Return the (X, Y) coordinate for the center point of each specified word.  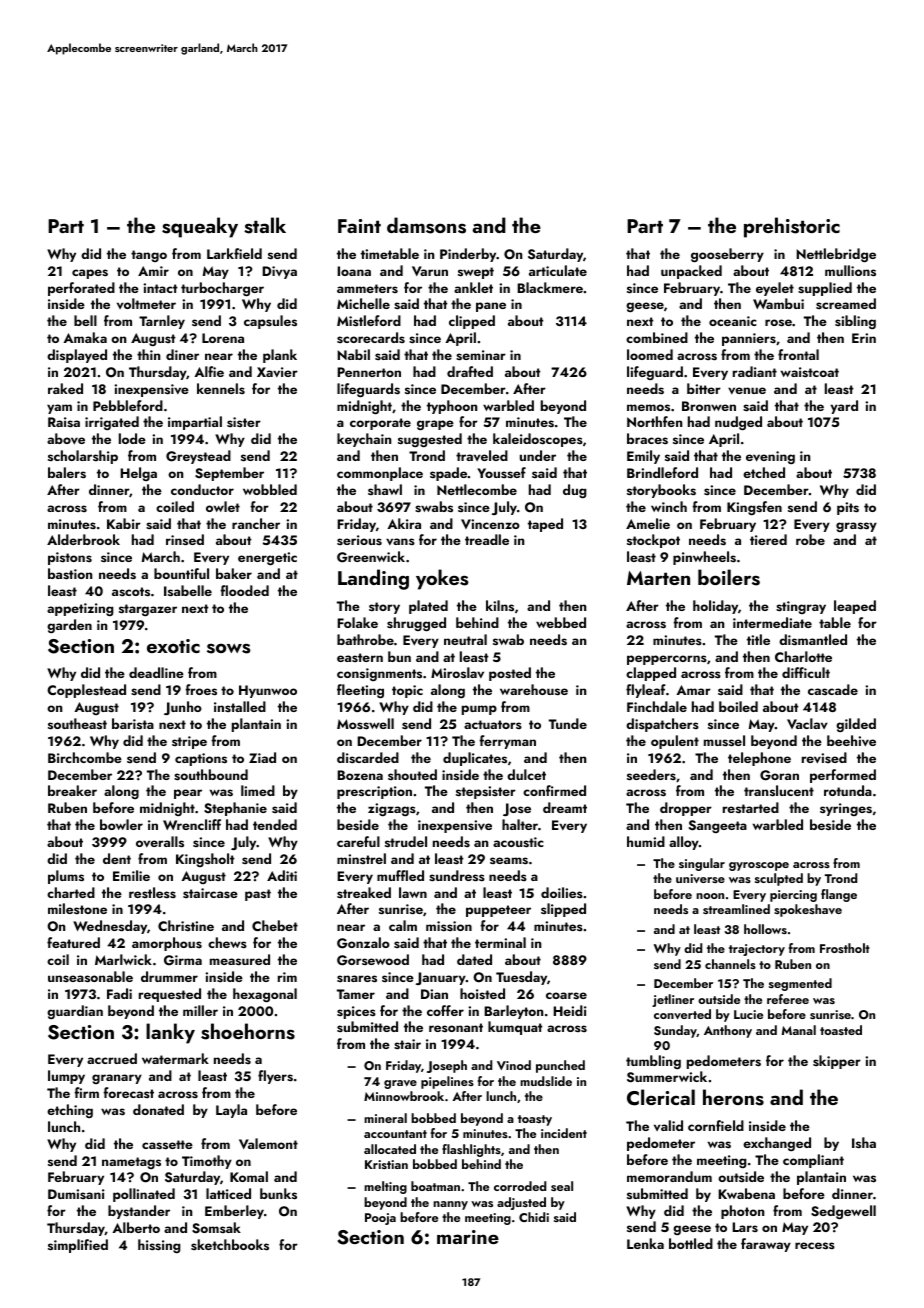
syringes (846, 809)
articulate (558, 270)
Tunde (568, 723)
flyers (275, 1077)
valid (668, 1125)
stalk (265, 225)
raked (65, 388)
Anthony (728, 1031)
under (538, 455)
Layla (231, 1111)
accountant (395, 1134)
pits (848, 508)
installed (240, 707)
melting (385, 1187)
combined (657, 337)
